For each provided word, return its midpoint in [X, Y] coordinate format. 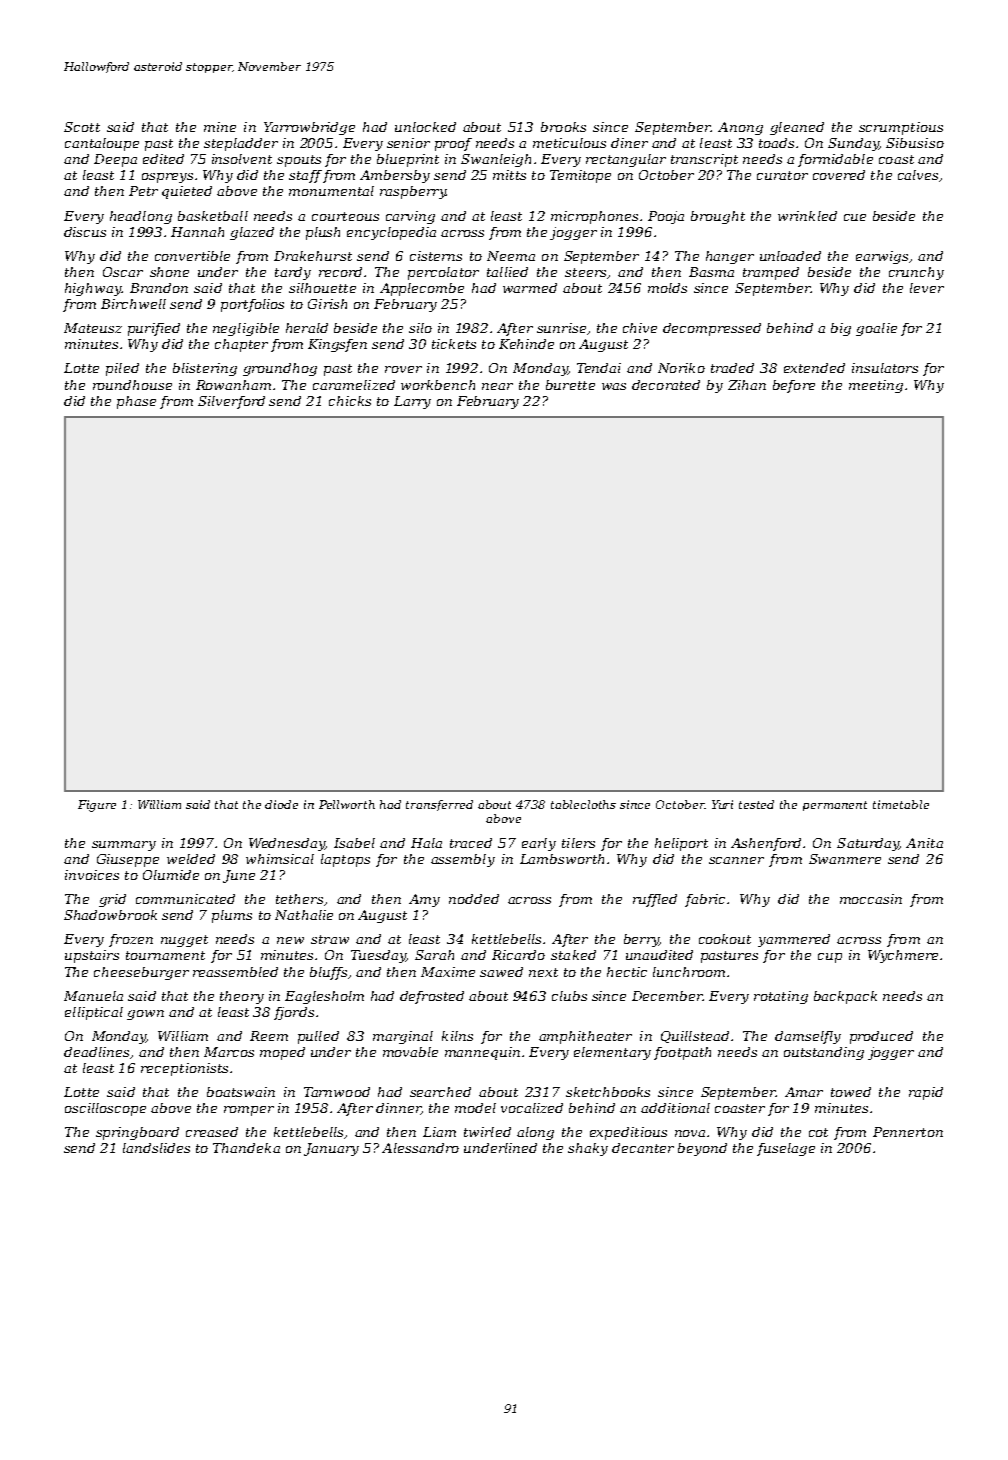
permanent [835, 806]
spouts [299, 161]
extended [814, 368]
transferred [439, 805]
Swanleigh [496, 160]
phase [136, 402]
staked [573, 955]
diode [281, 804]
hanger [730, 257]
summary [124, 846]
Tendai [599, 368]
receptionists [184, 1069]
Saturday [868, 844]
